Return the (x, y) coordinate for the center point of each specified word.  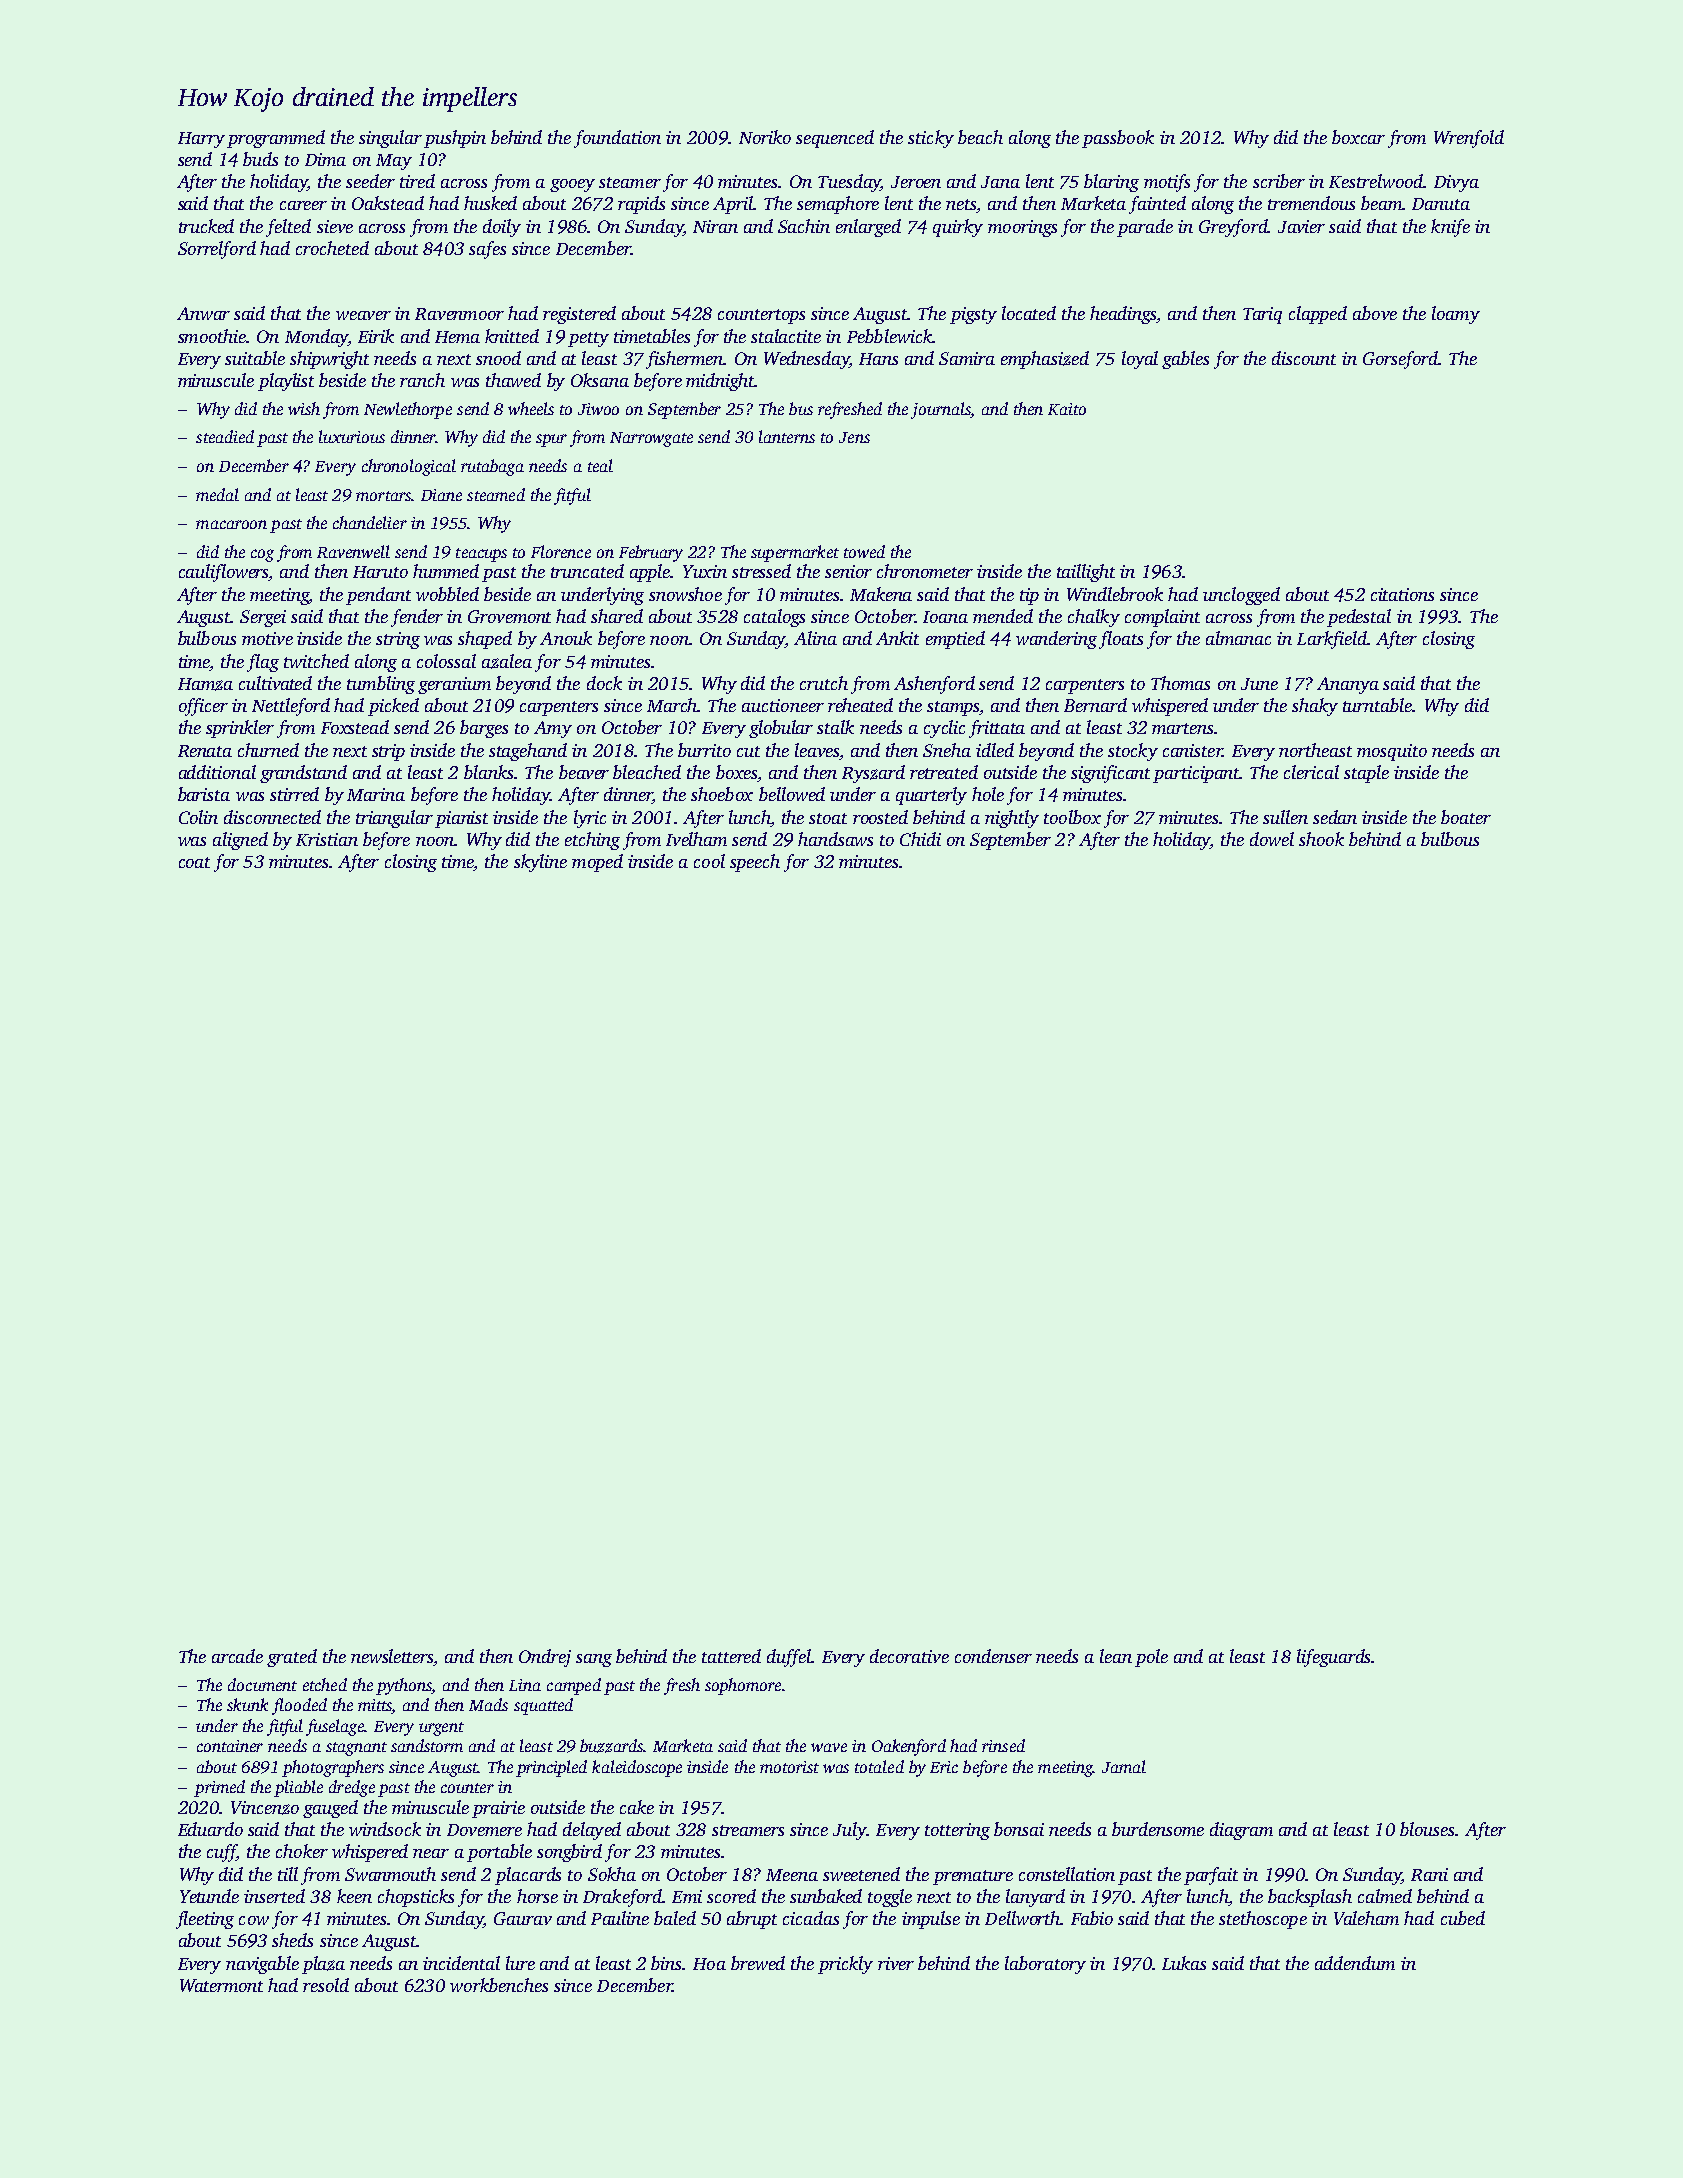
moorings (1022, 228)
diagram (1241, 1831)
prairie (498, 1809)
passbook (1118, 139)
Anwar (203, 313)
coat (194, 862)
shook (1321, 839)
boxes (737, 773)
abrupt (752, 1920)
